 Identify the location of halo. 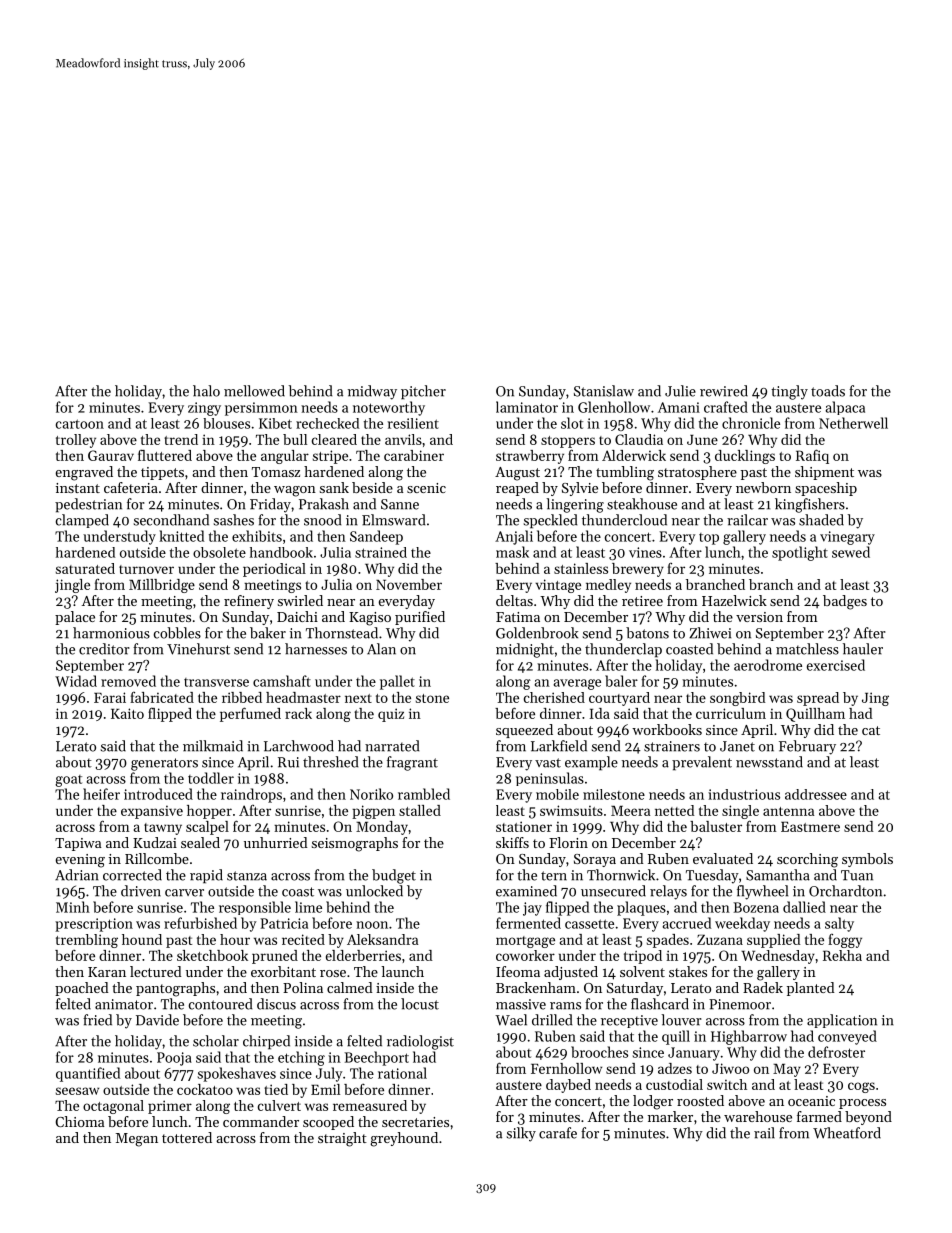
(206, 391).
